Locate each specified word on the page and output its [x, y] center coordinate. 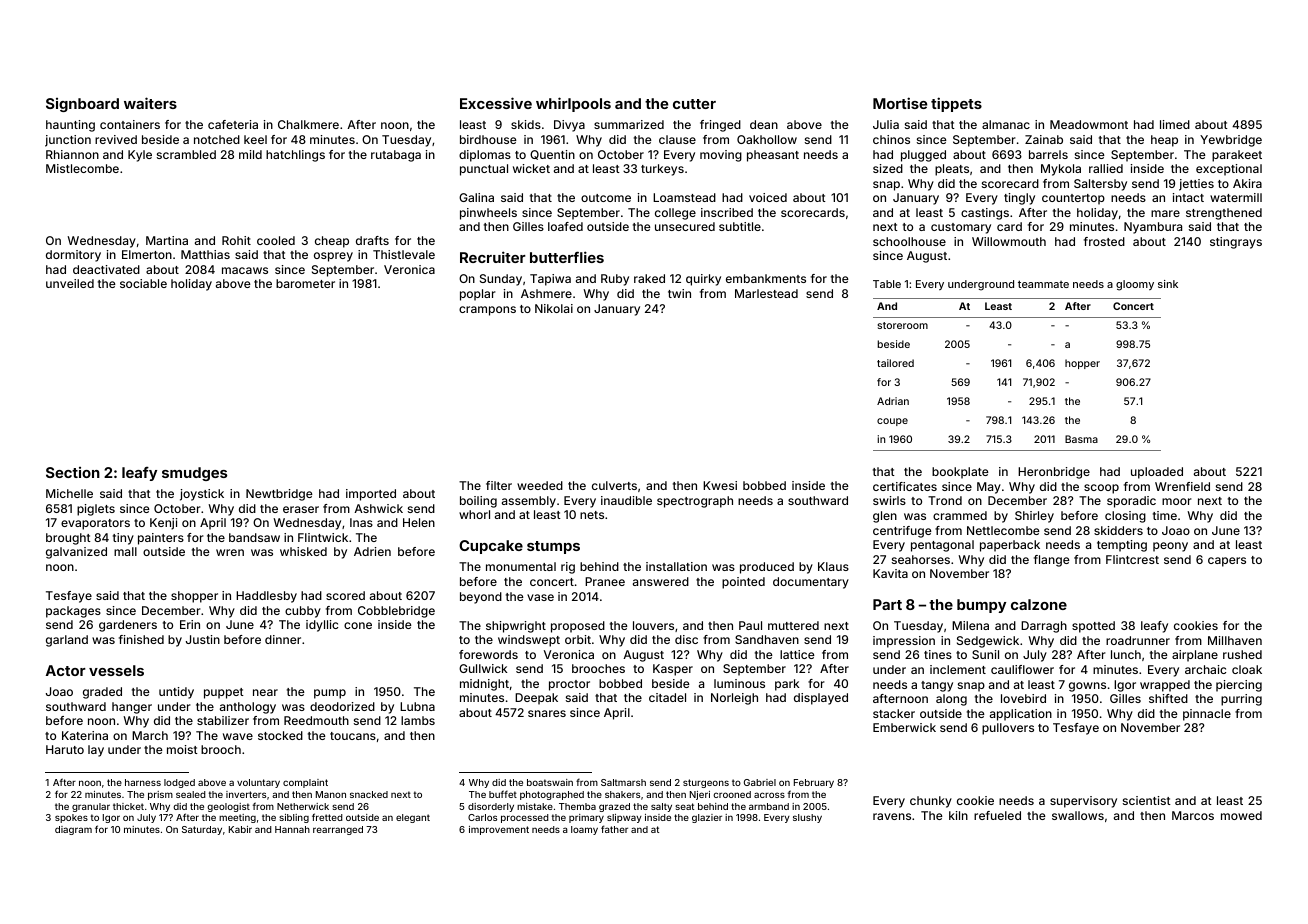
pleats [952, 170]
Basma [1081, 439]
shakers [622, 794]
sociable [143, 283]
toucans [353, 736]
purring [1241, 700]
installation [676, 566]
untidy [176, 693]
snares [547, 713]
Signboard [82, 105]
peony [1170, 547]
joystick [202, 495]
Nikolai [554, 308]
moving [721, 156]
